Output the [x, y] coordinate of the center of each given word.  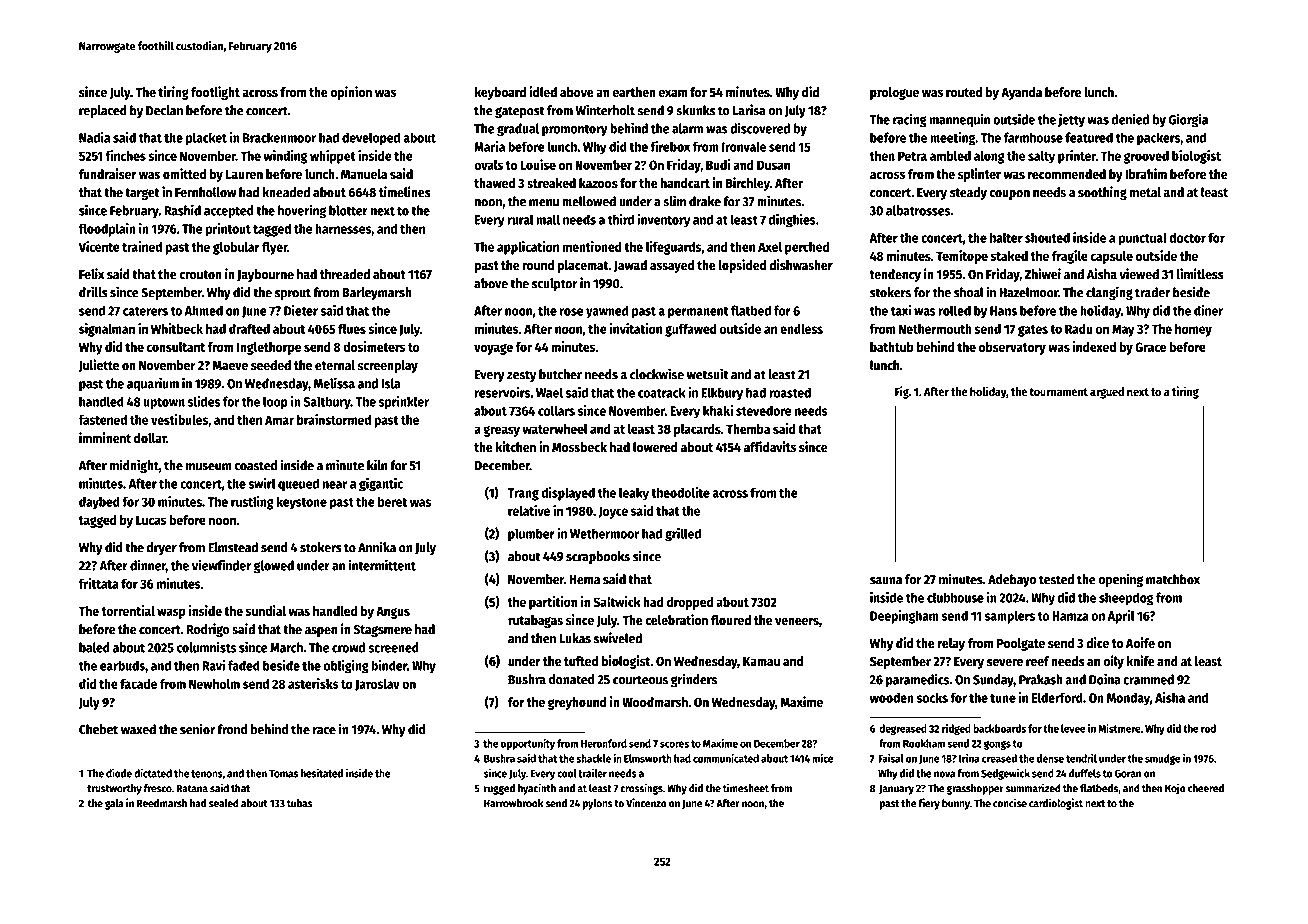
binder [389, 665]
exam [673, 93]
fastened [103, 419]
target [142, 194]
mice [822, 758]
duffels [1085, 773]
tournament [1058, 392]
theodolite [680, 492]
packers [1158, 139]
